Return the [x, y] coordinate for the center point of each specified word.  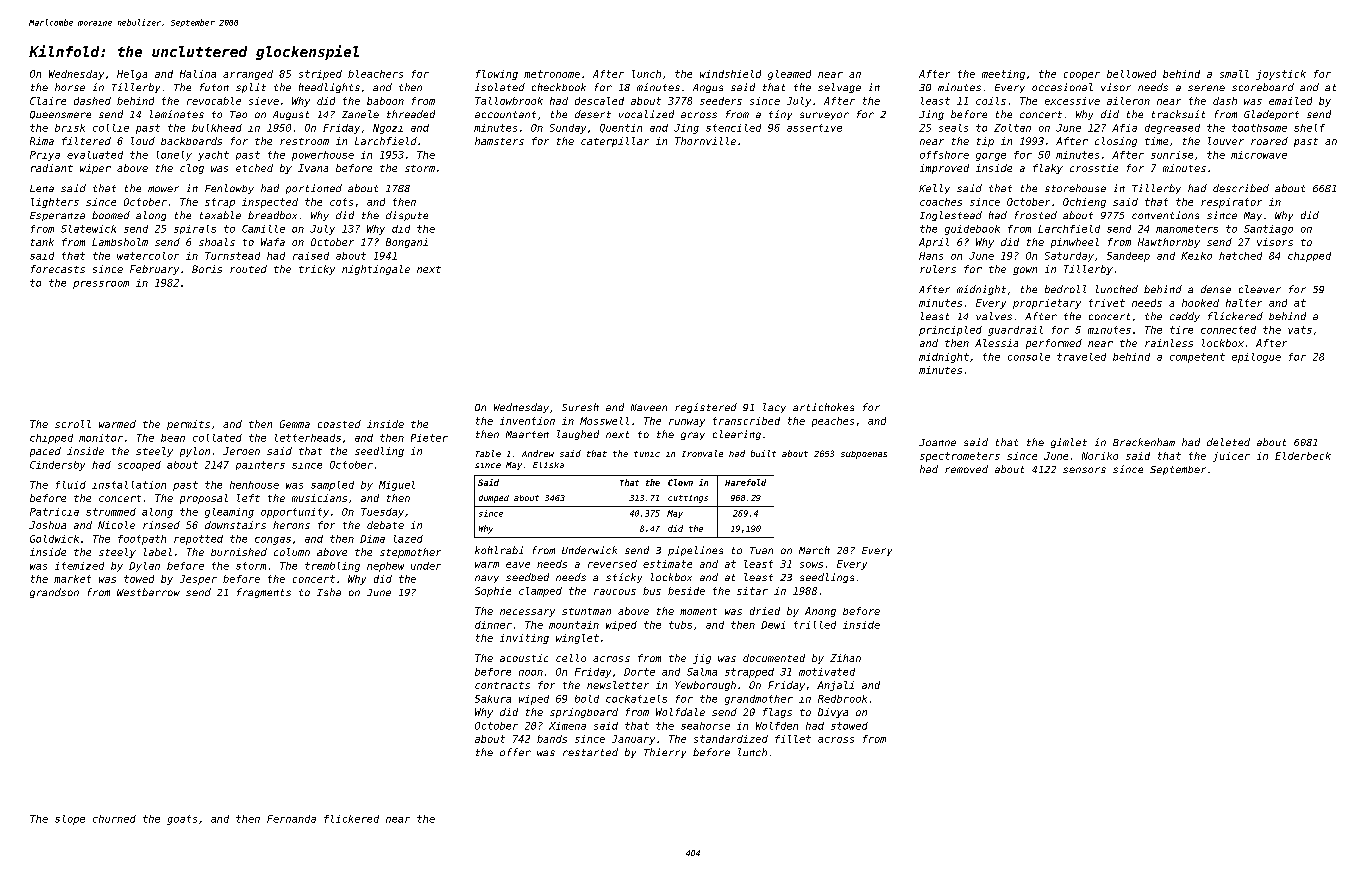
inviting [524, 639]
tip [985, 142]
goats [182, 820]
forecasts [58, 269]
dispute [407, 216]
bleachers [375, 74]
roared [1269, 141]
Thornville [705, 141]
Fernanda [291, 819]
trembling [332, 567]
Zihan [845, 658]
